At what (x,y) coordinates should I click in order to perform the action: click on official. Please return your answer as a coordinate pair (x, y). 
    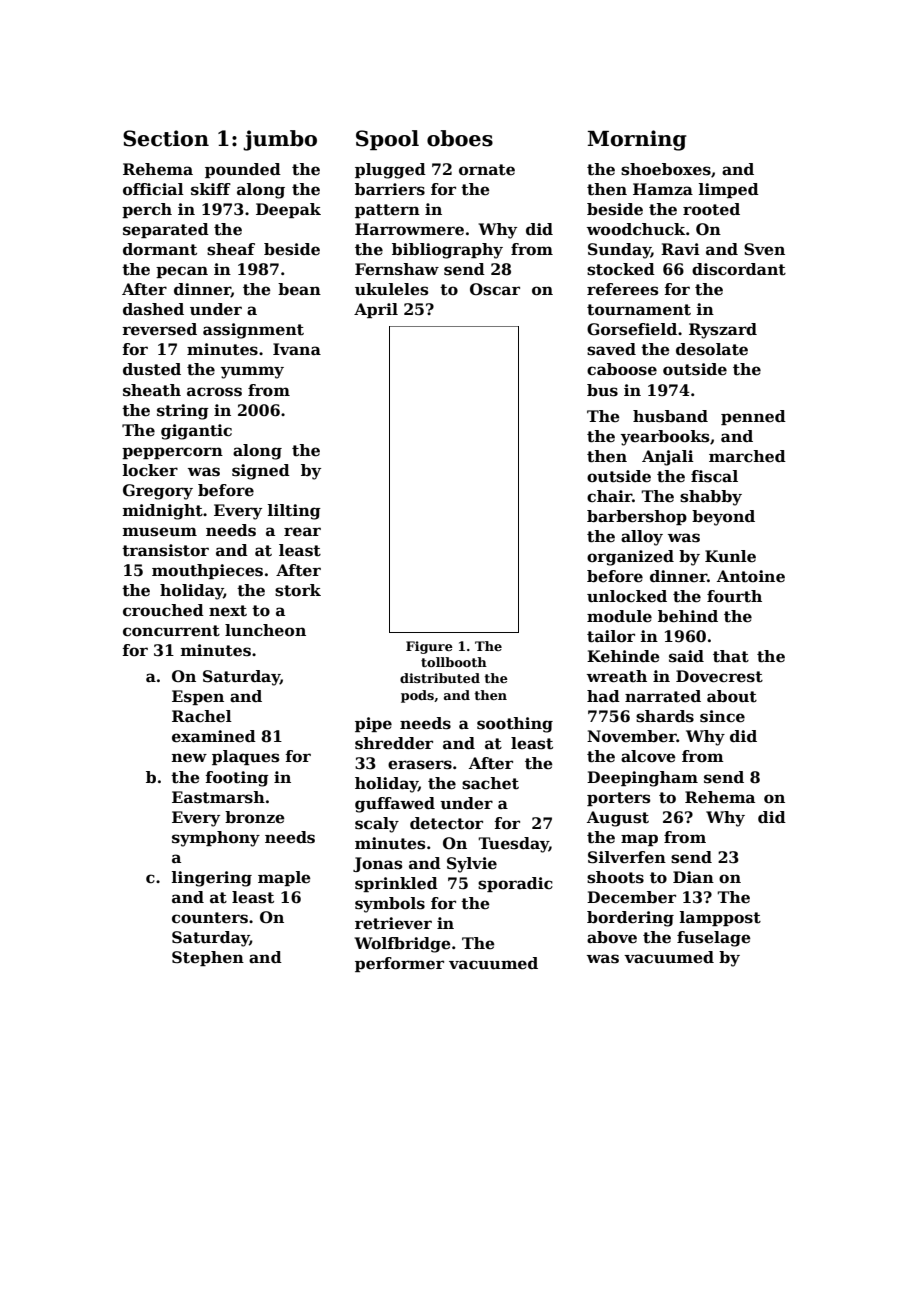
    Looking at the image, I should click on (153, 189).
